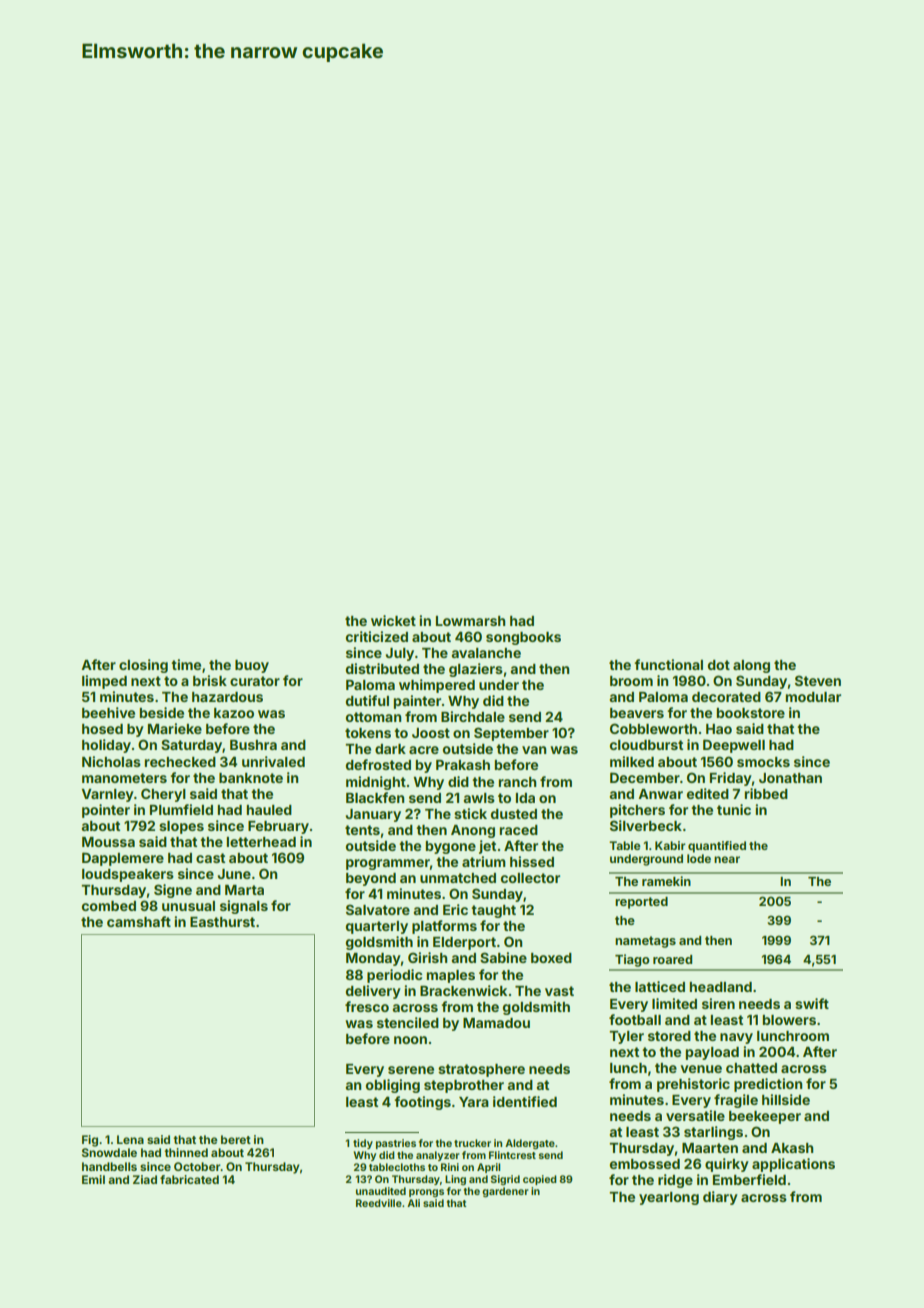 Image resolution: width=924 pixels, height=1308 pixels. I want to click on Lena, so click(130, 1139).
